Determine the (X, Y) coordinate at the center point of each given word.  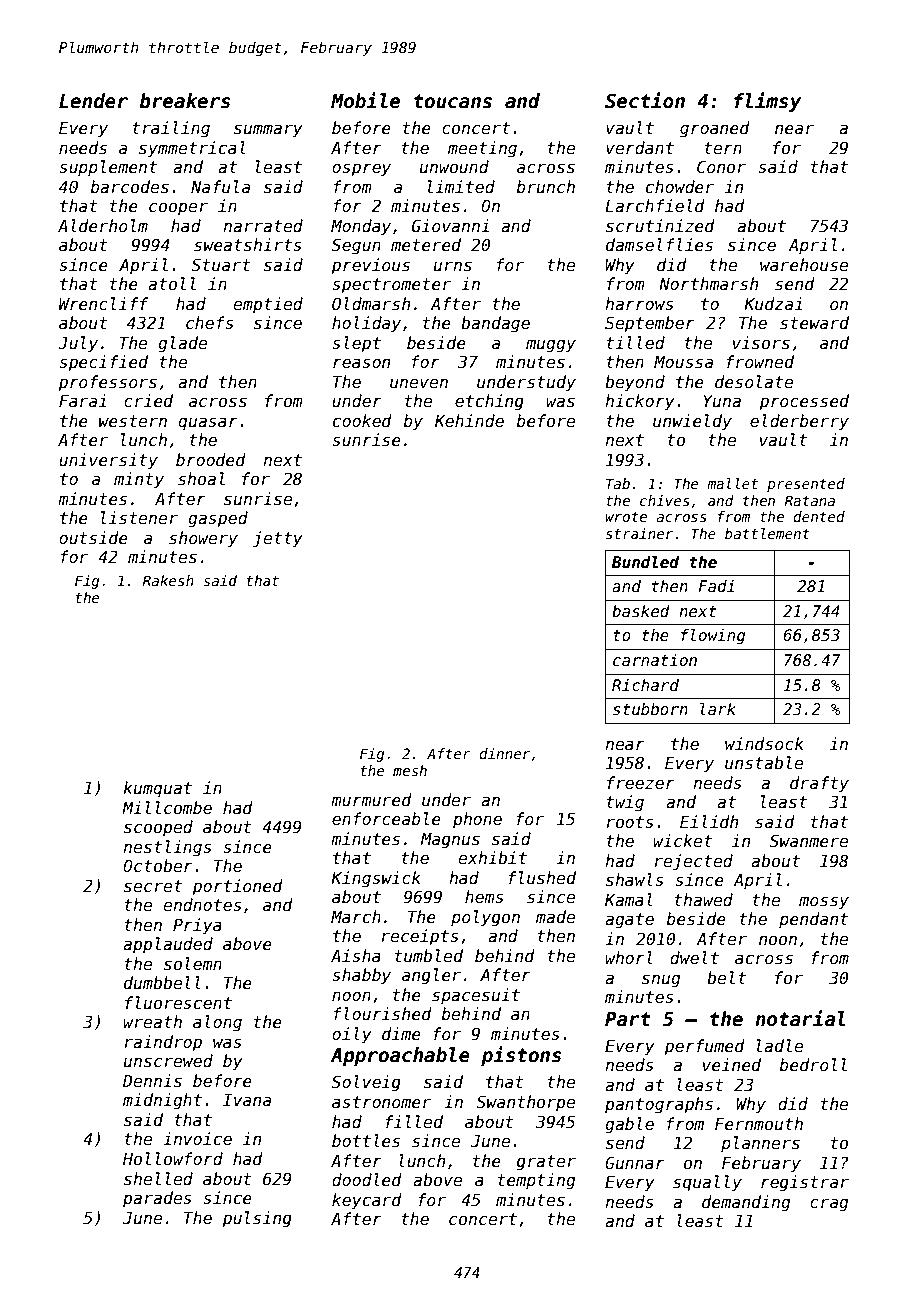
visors (761, 343)
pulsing (257, 1219)
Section (645, 100)
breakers (185, 101)
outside (93, 538)
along (217, 1023)
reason (361, 363)
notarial (800, 1018)
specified (103, 363)
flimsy (767, 102)
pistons (521, 1056)
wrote (626, 517)
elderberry (799, 422)
